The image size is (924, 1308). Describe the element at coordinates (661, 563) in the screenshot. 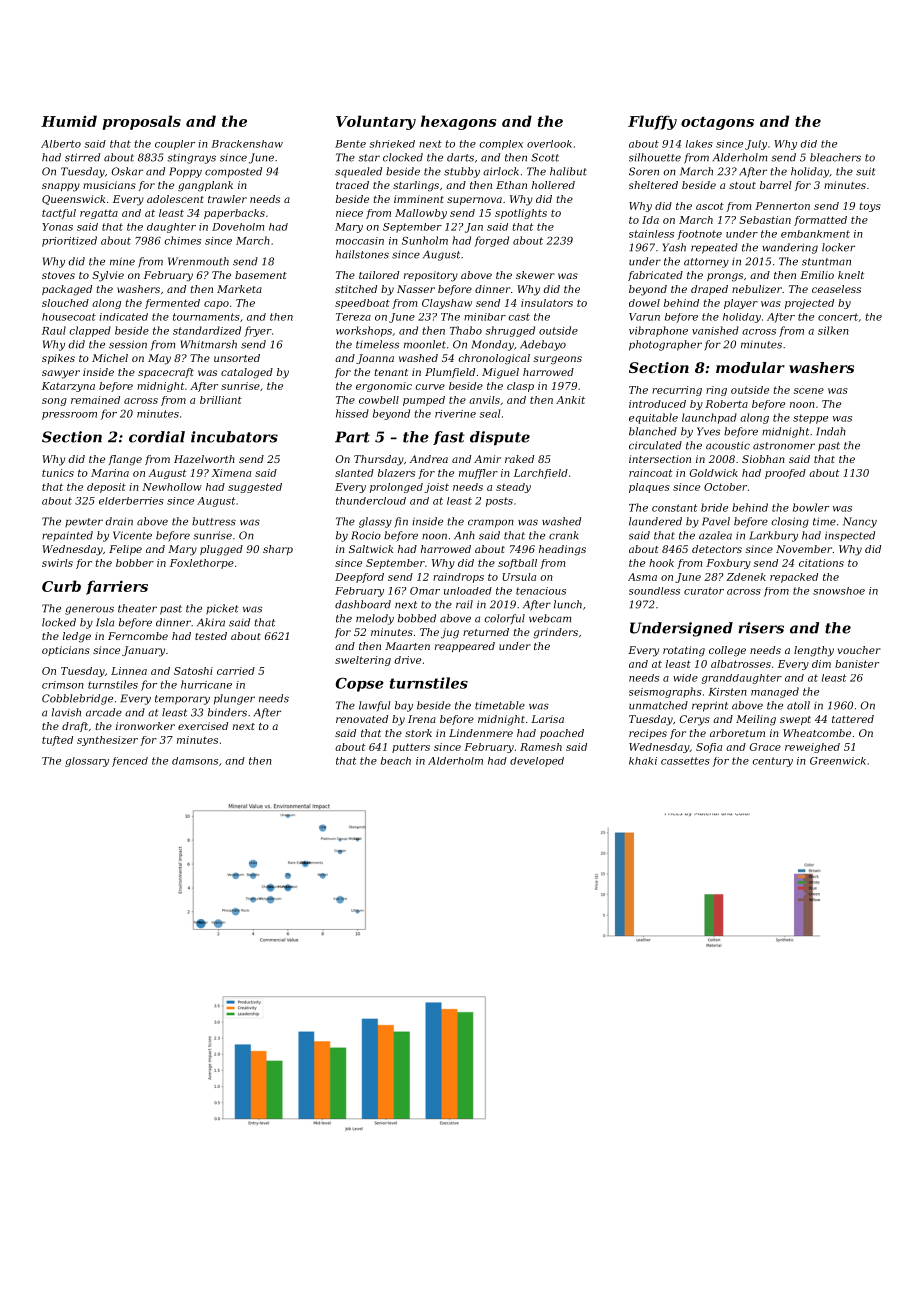

I see `hook` at that location.
